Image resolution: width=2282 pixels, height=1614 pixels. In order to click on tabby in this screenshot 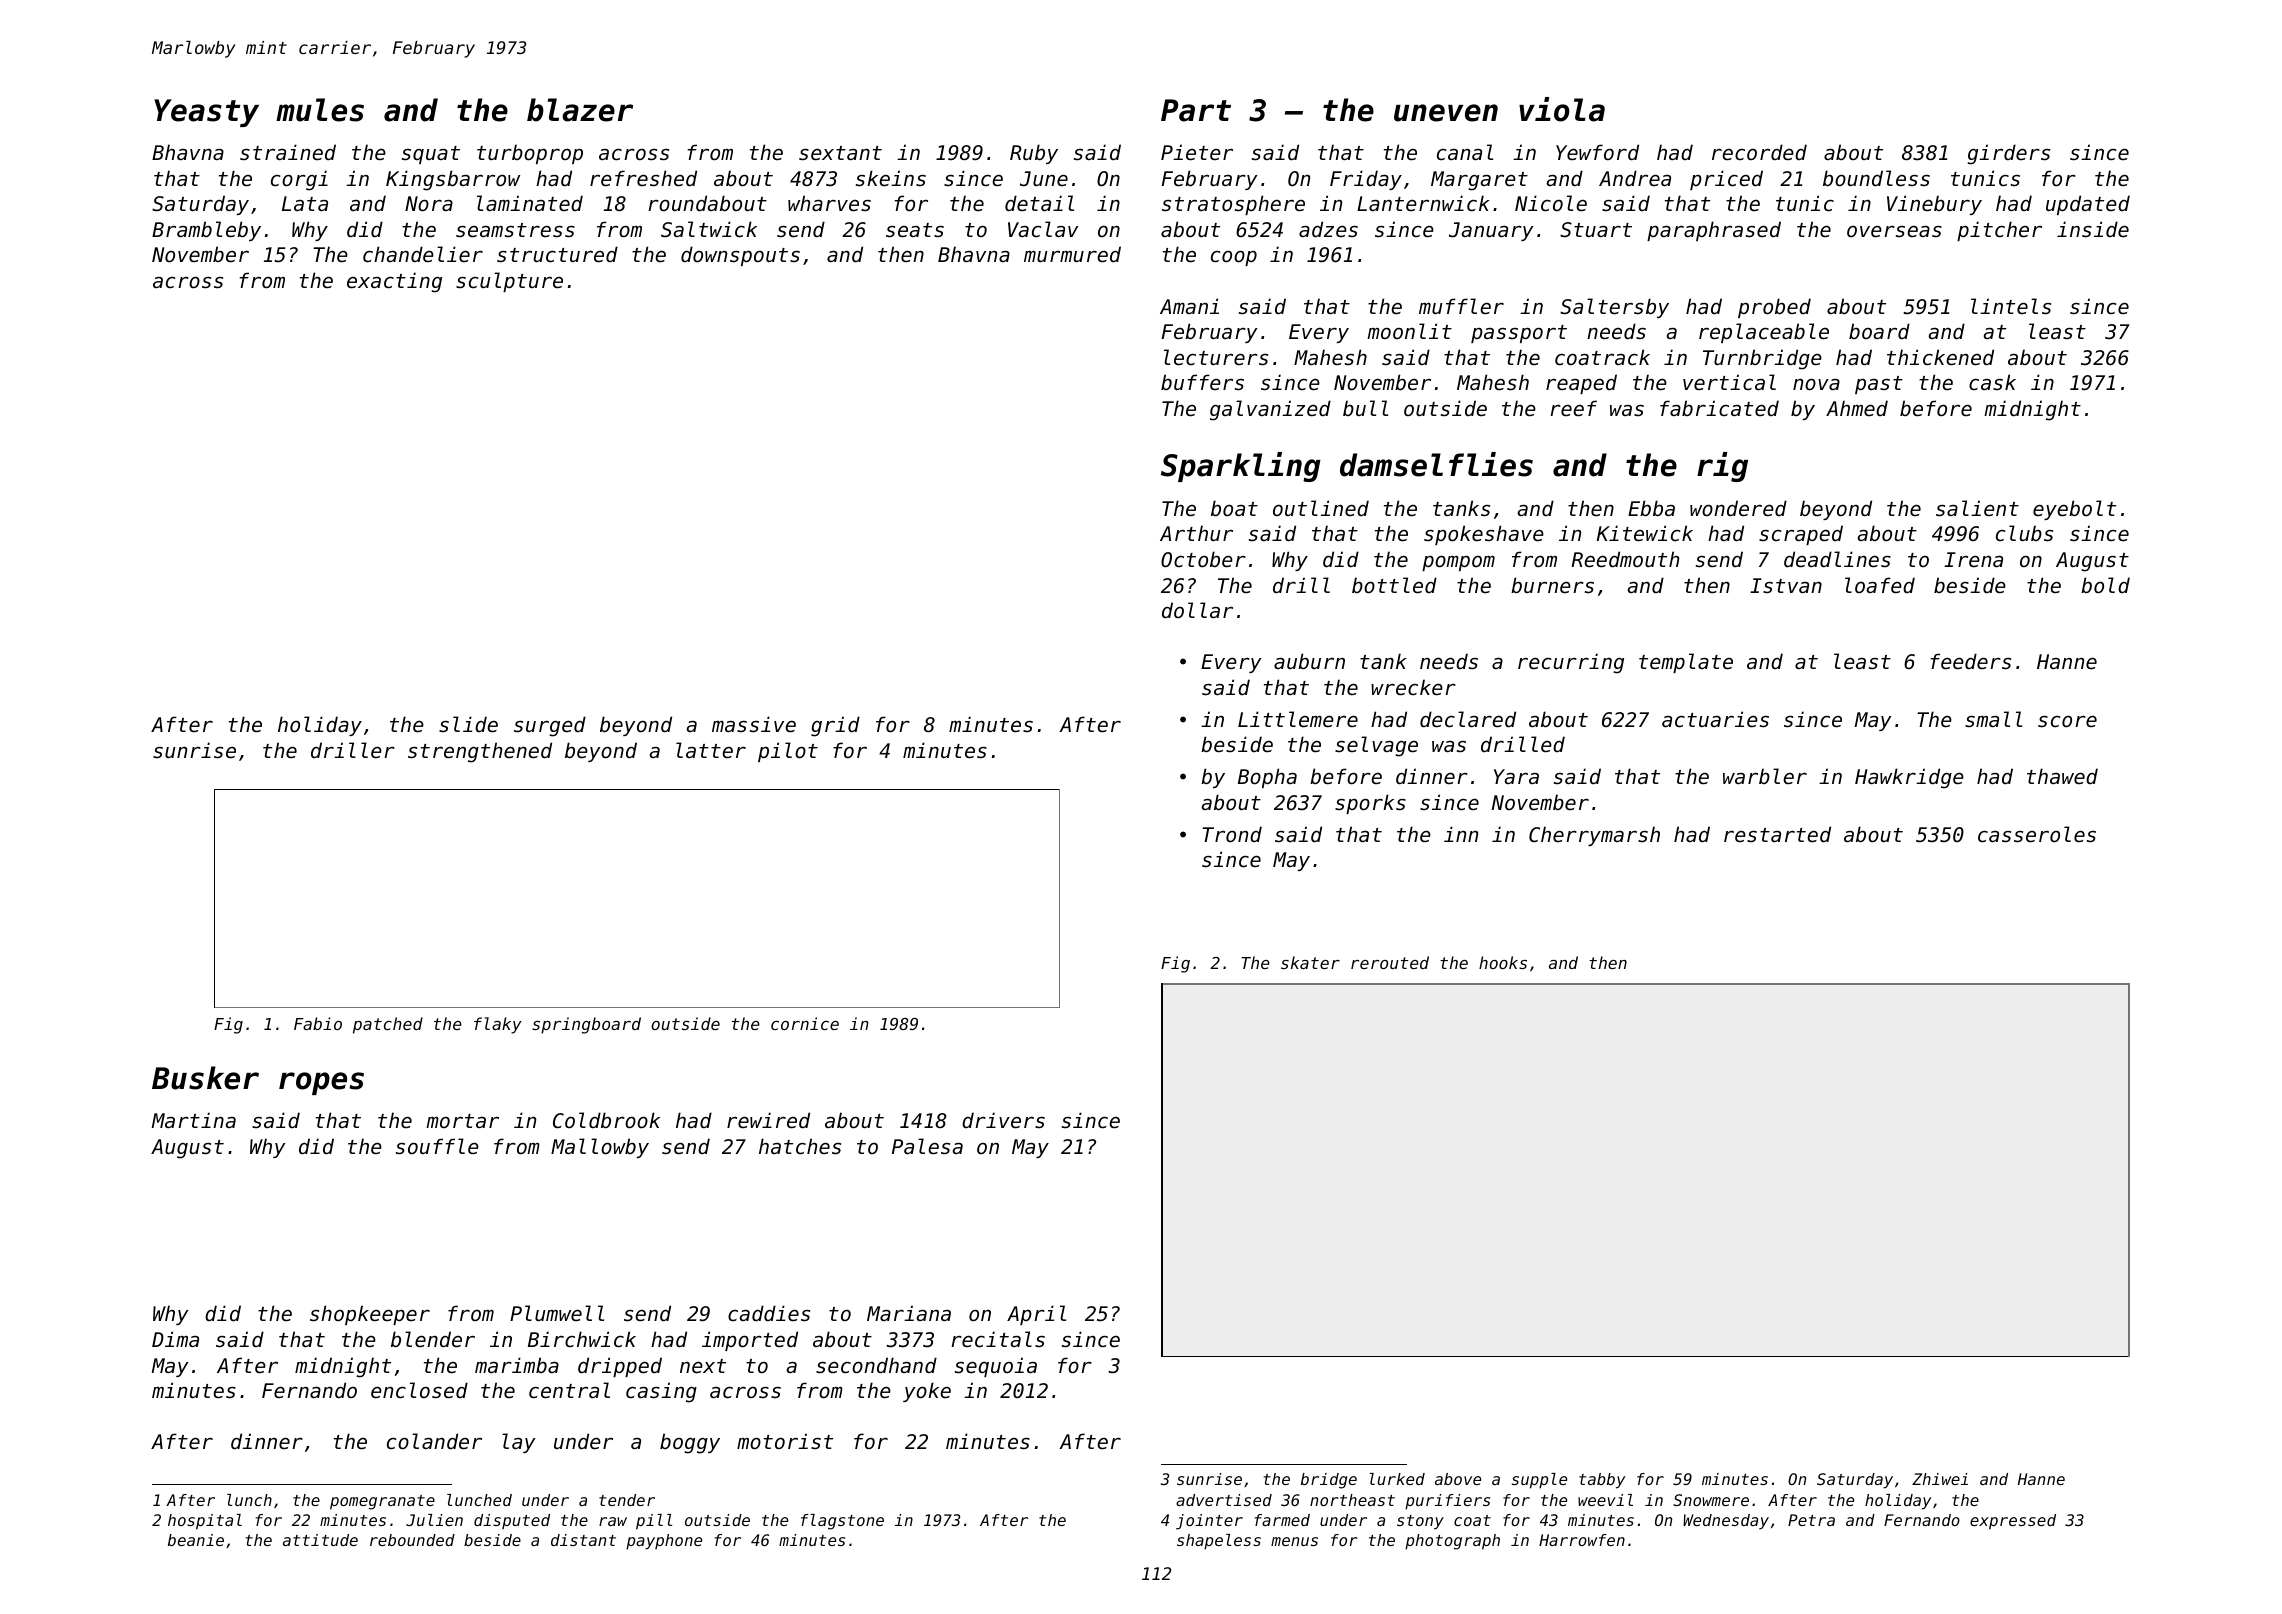, I will do `click(1602, 1481)`.
